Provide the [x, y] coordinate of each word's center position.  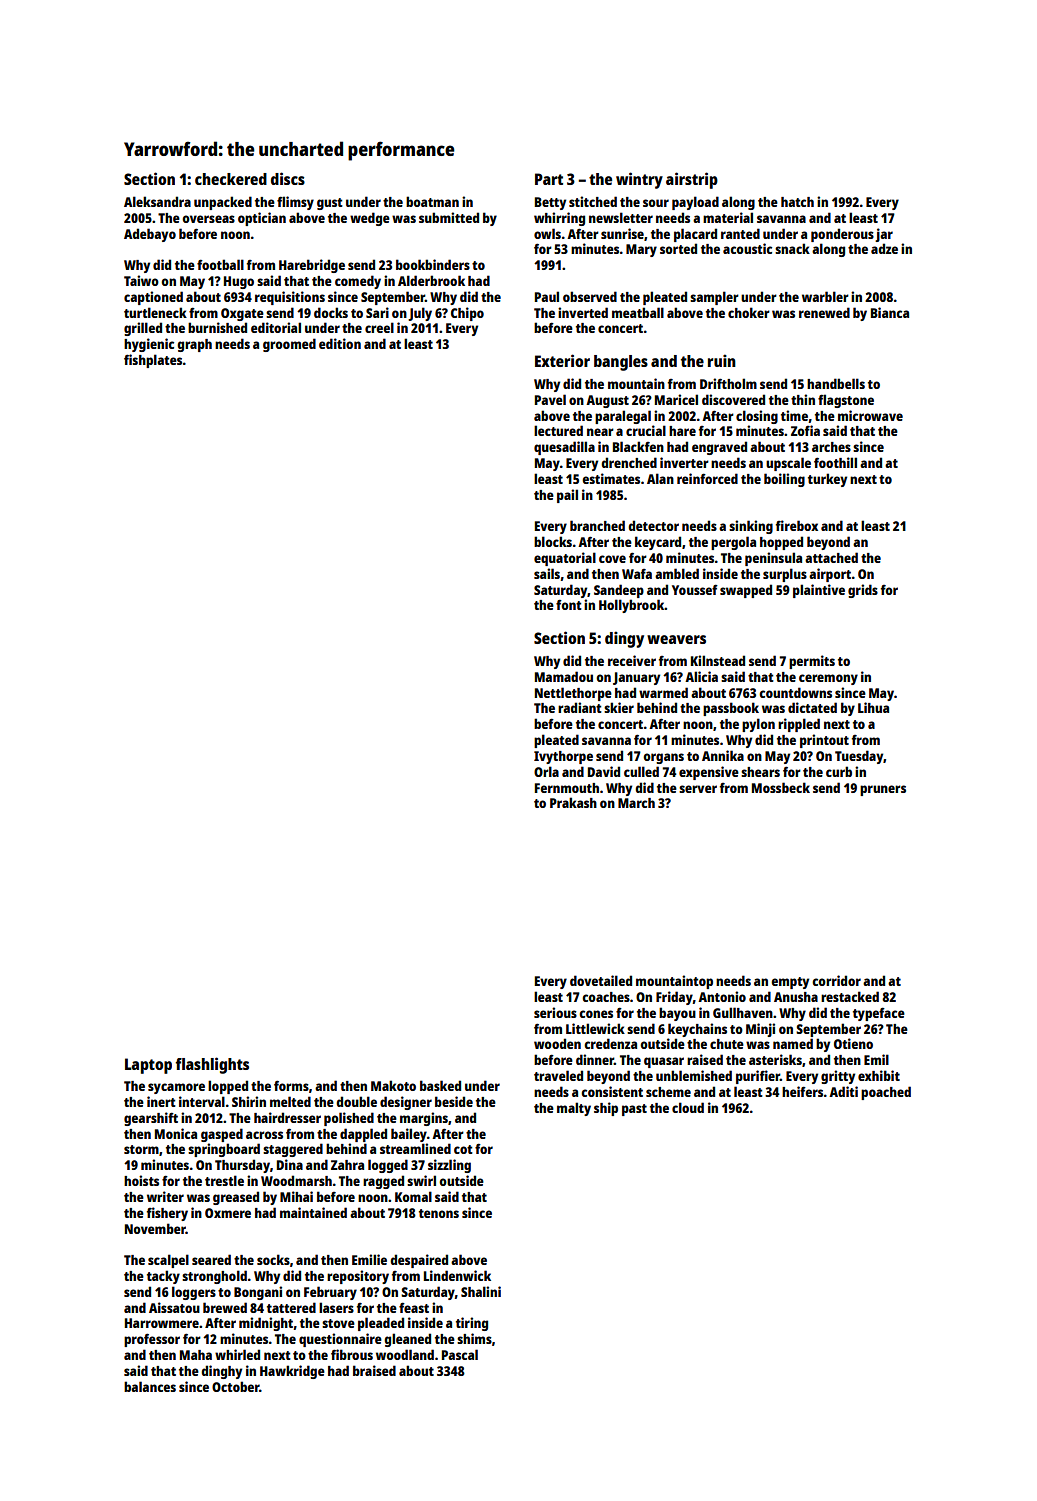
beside [454, 1101]
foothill [835, 462]
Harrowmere [162, 1323]
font [569, 604]
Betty [550, 203]
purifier [758, 1077]
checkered [231, 179]
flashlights [212, 1065]
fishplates [153, 361]
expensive [709, 773]
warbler [825, 296]
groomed [289, 345]
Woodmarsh [296, 1180]
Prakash [573, 802]
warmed [663, 692]
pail [567, 496]
